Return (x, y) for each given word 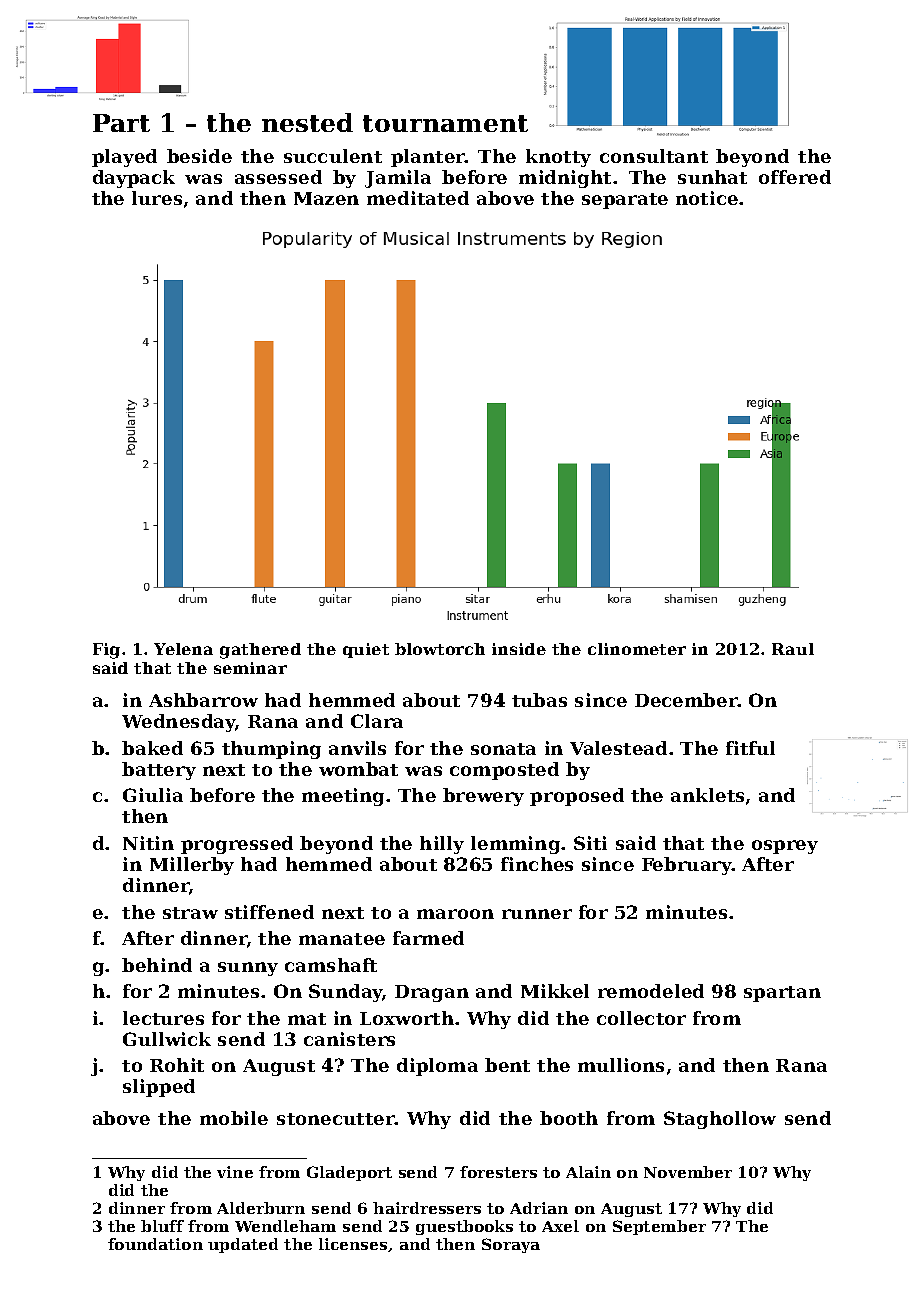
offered (795, 177)
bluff (162, 1226)
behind (157, 965)
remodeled (651, 991)
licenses (353, 1244)
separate (625, 201)
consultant (654, 156)
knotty (558, 158)
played (124, 158)
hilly (442, 845)
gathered (260, 651)
